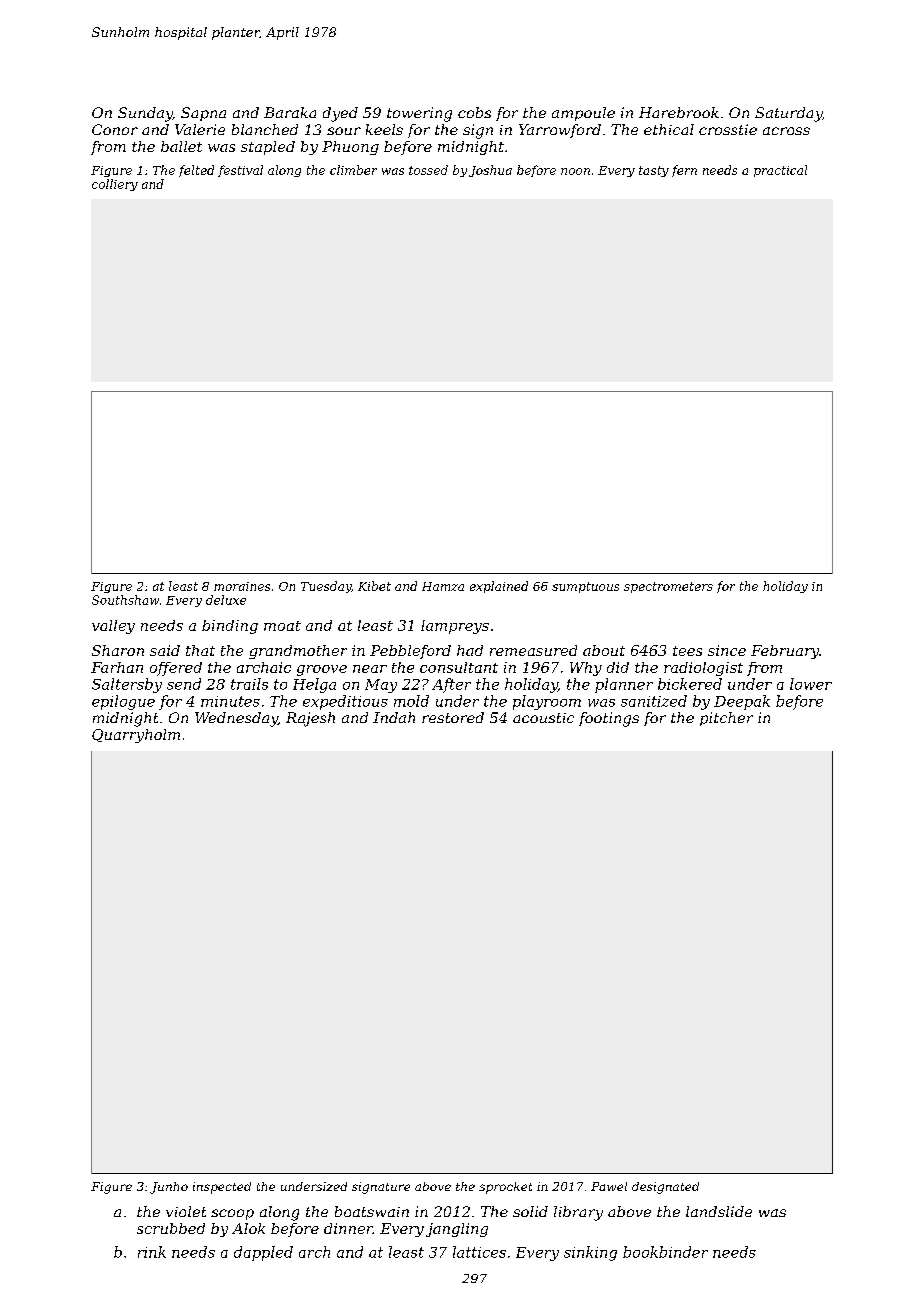  What do you see at coordinates (654, 701) in the page?
I see `sanitized` at bounding box center [654, 701].
